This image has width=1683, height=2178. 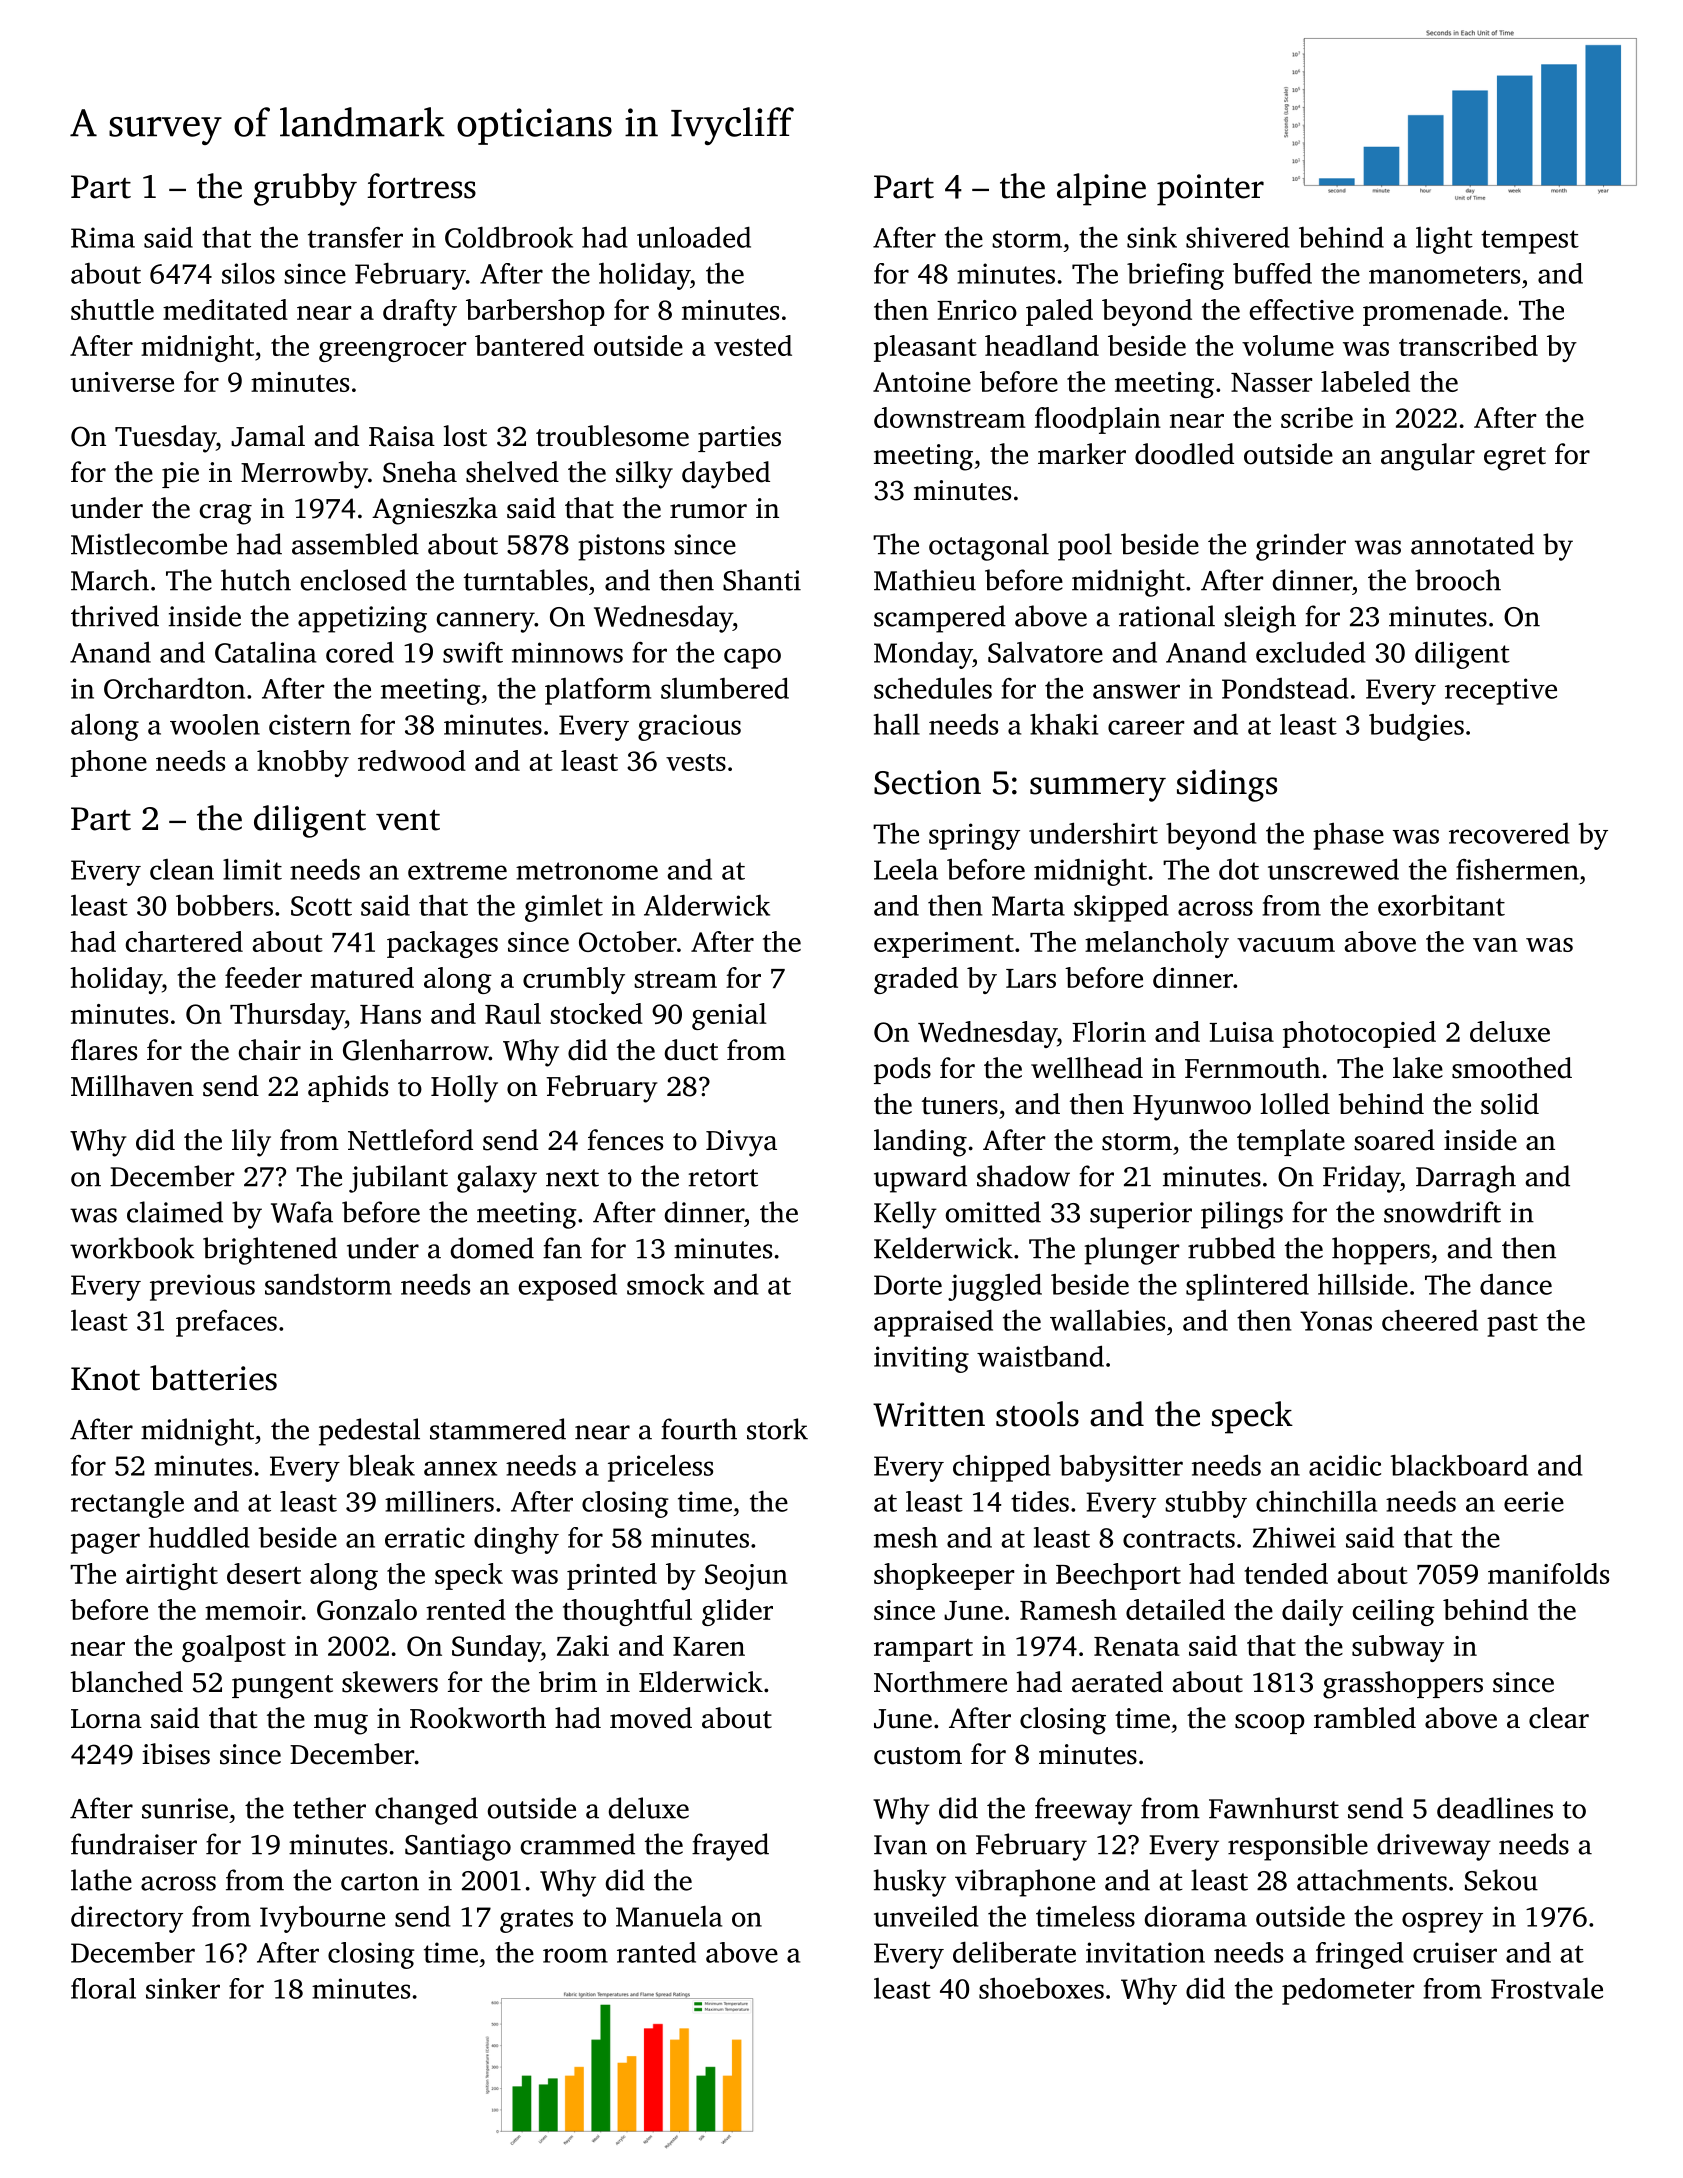 What do you see at coordinates (492, 1248) in the image?
I see `domed` at bounding box center [492, 1248].
